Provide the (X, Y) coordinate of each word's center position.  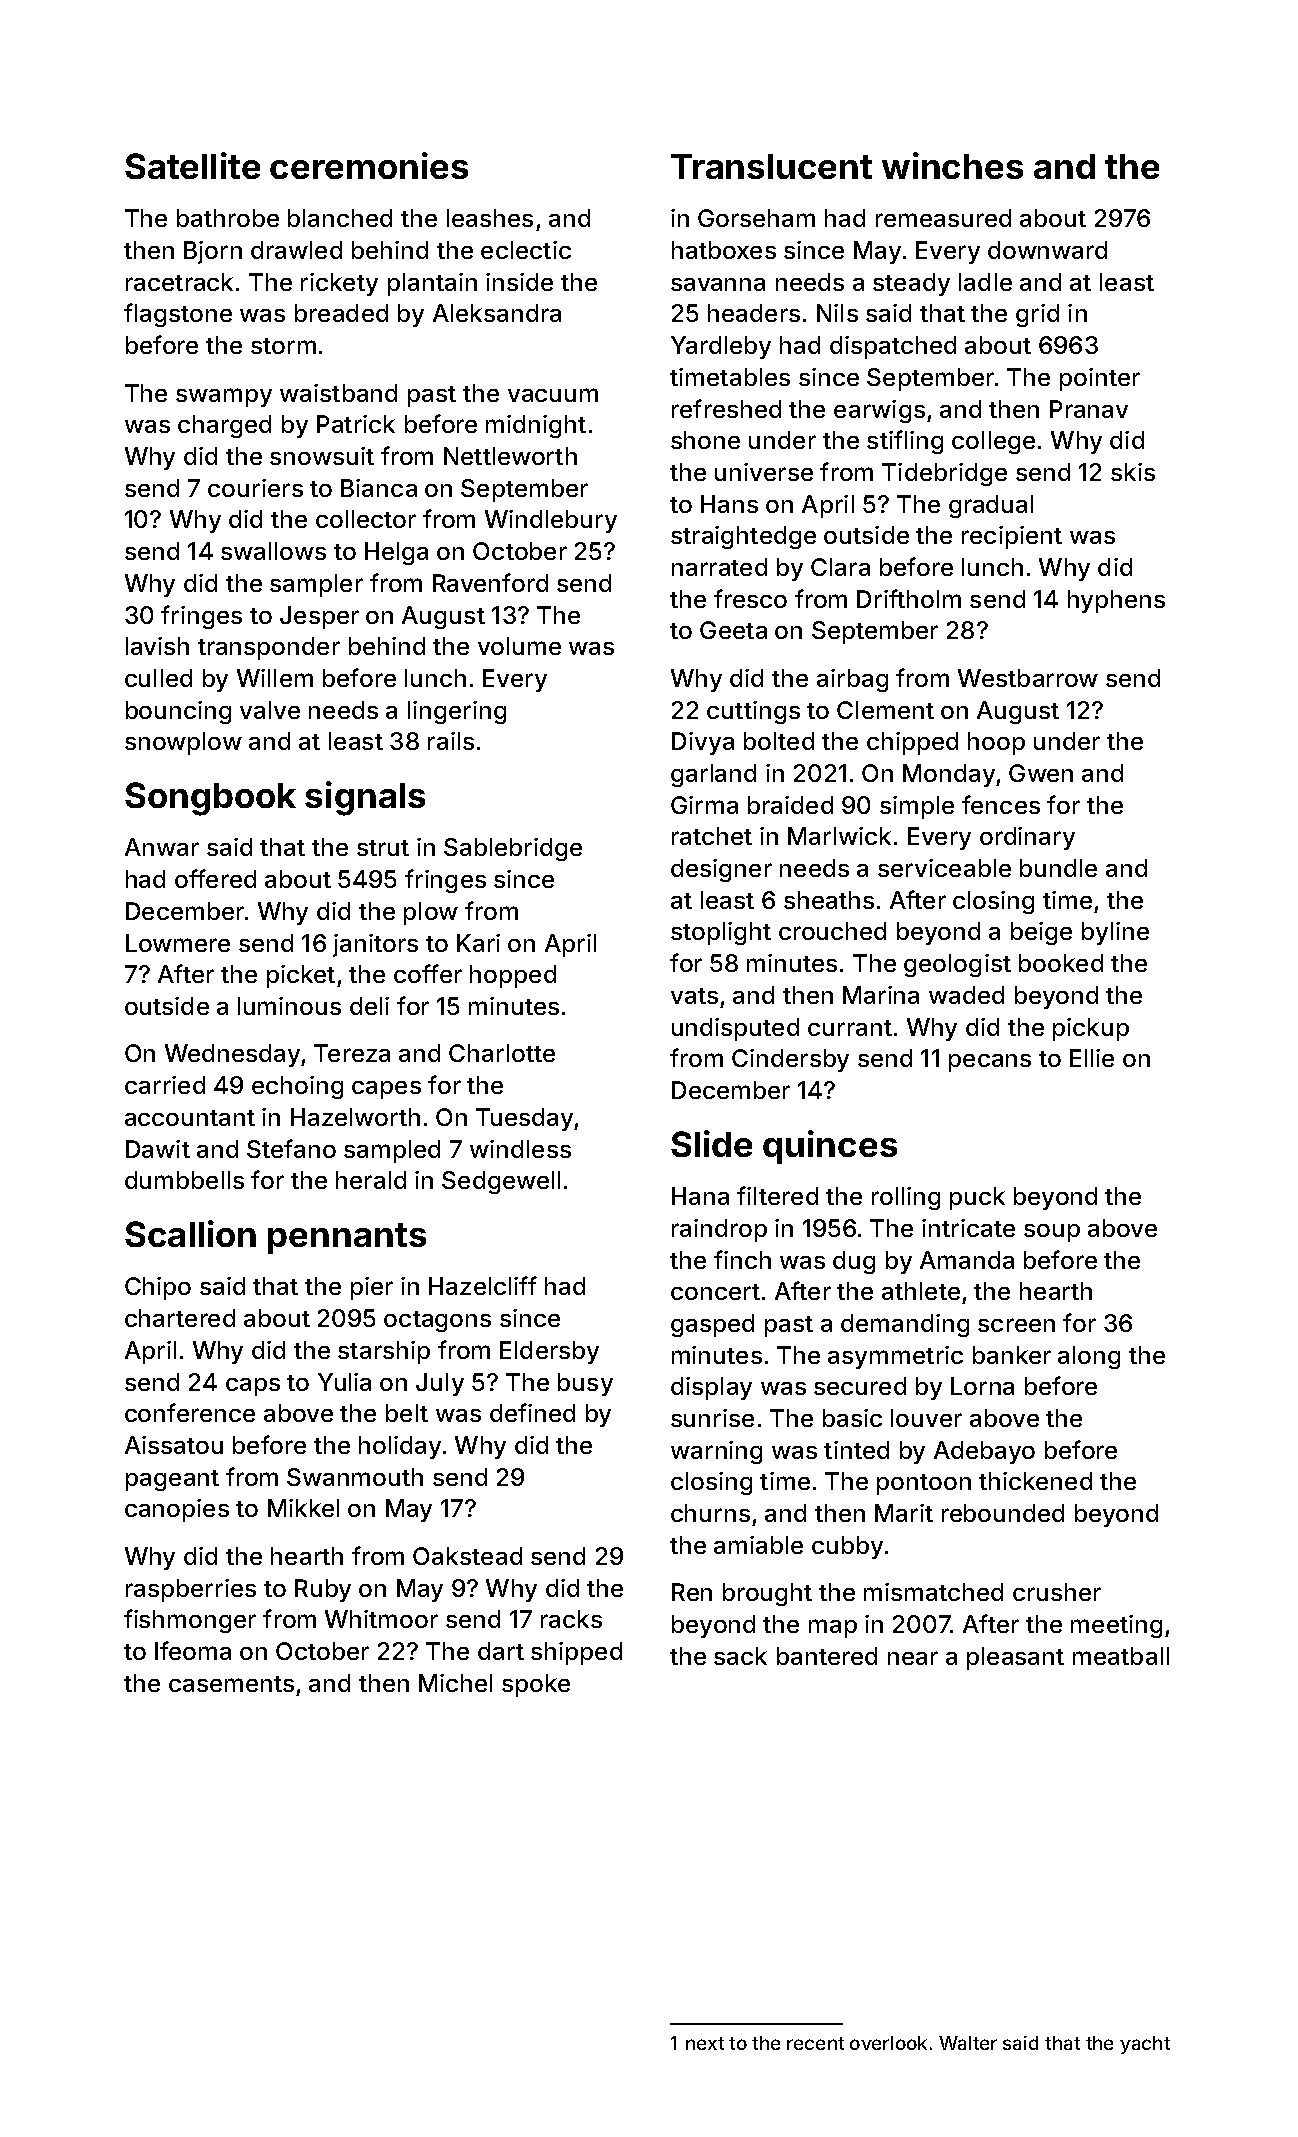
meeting (1116, 1626)
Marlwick (839, 836)
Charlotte (502, 1053)
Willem (275, 678)
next (705, 2043)
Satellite (192, 165)
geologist (957, 965)
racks (571, 1619)
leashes (490, 218)
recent (815, 2043)
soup (1052, 1233)
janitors (375, 945)
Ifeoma (193, 1650)
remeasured (943, 218)
